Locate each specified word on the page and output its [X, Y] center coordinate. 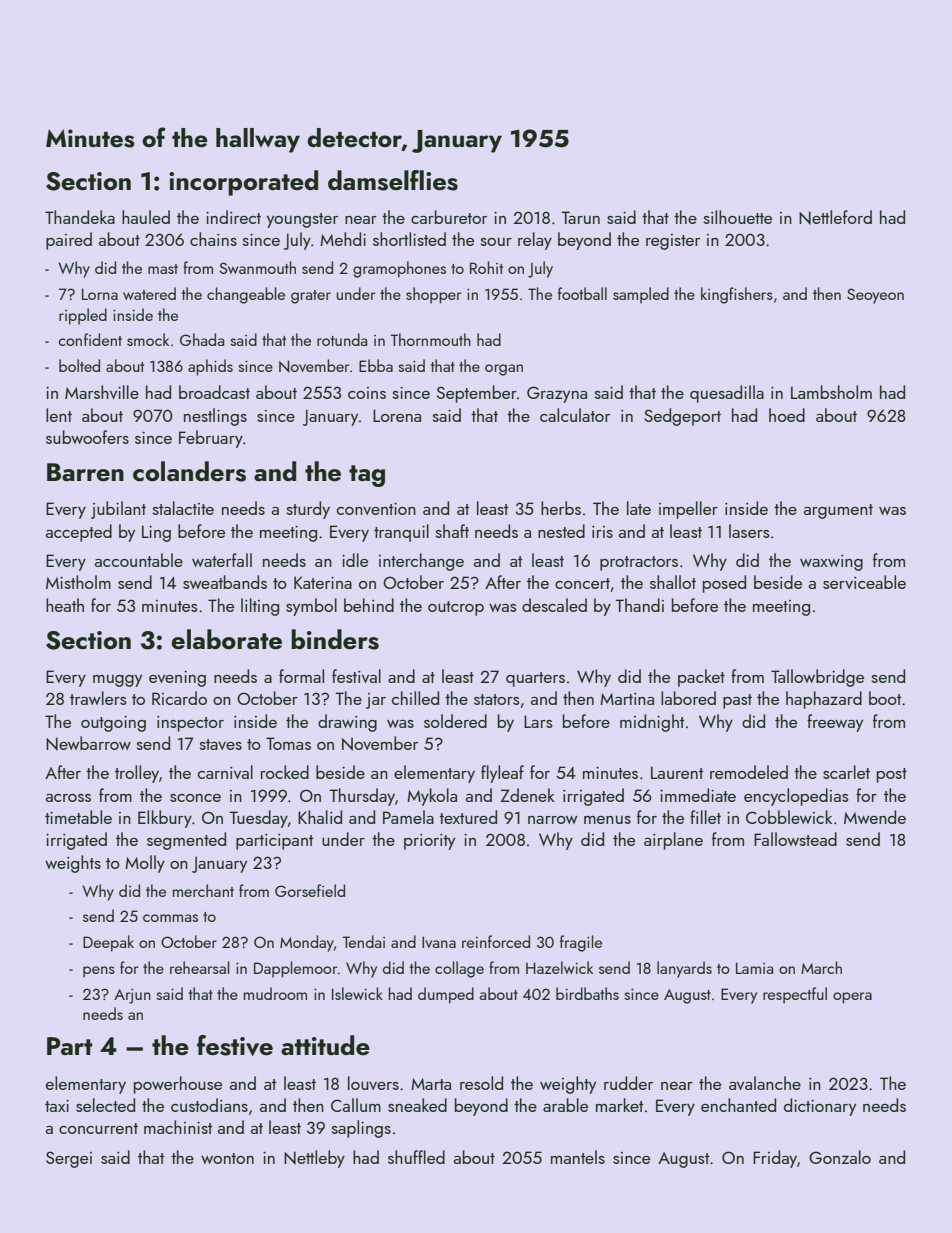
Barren [85, 472]
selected [105, 1105]
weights [73, 864]
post [892, 775]
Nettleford [835, 217]
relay [535, 241]
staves [221, 744]
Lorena [397, 415]
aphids [210, 367]
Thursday [362, 797]
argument [838, 511]
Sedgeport [682, 417]
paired [69, 241]
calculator [575, 415]
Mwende [875, 817]
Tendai [363, 941]
